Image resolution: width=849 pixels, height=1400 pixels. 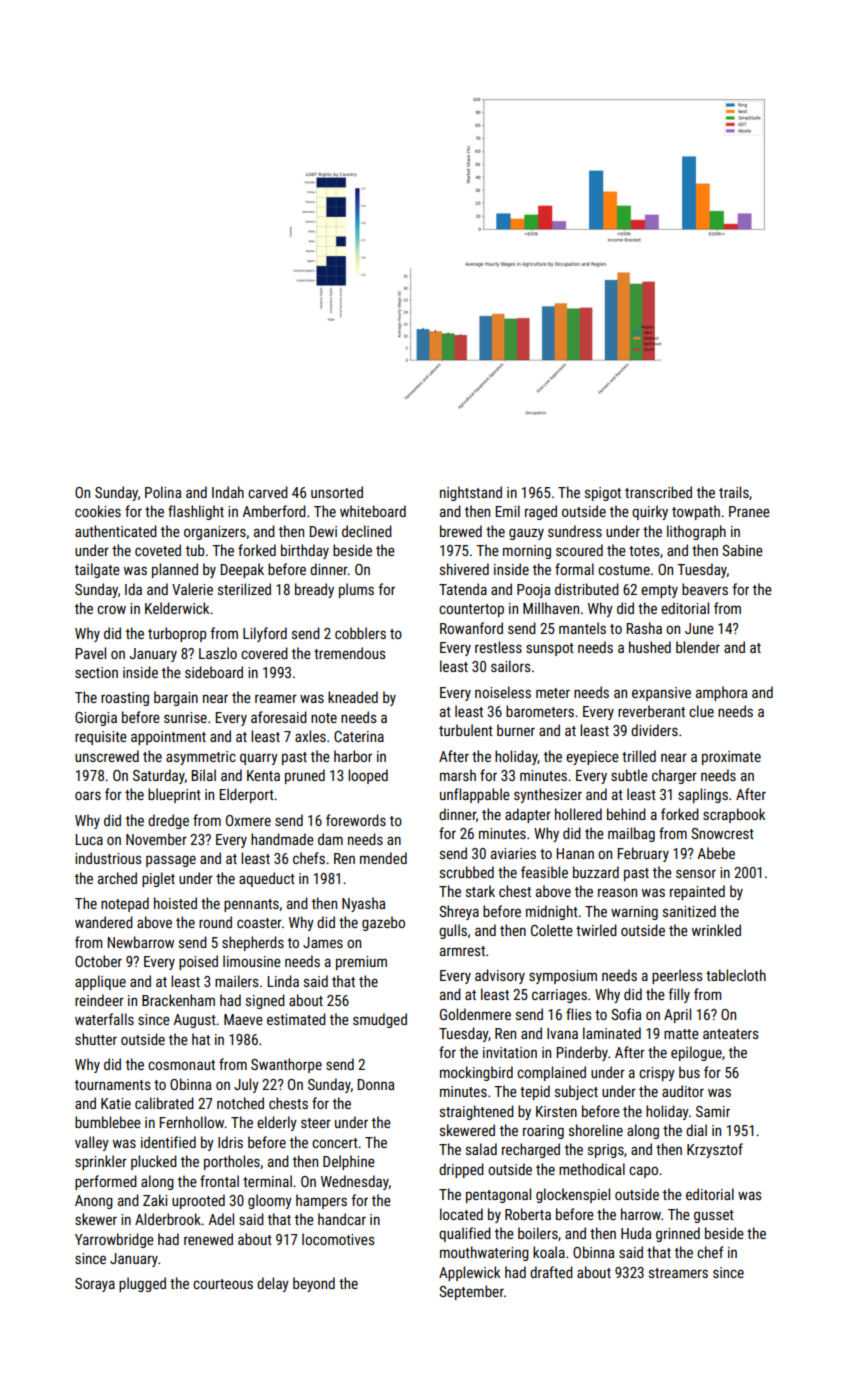 What do you see at coordinates (99, 1000) in the screenshot?
I see `reindeer` at bounding box center [99, 1000].
